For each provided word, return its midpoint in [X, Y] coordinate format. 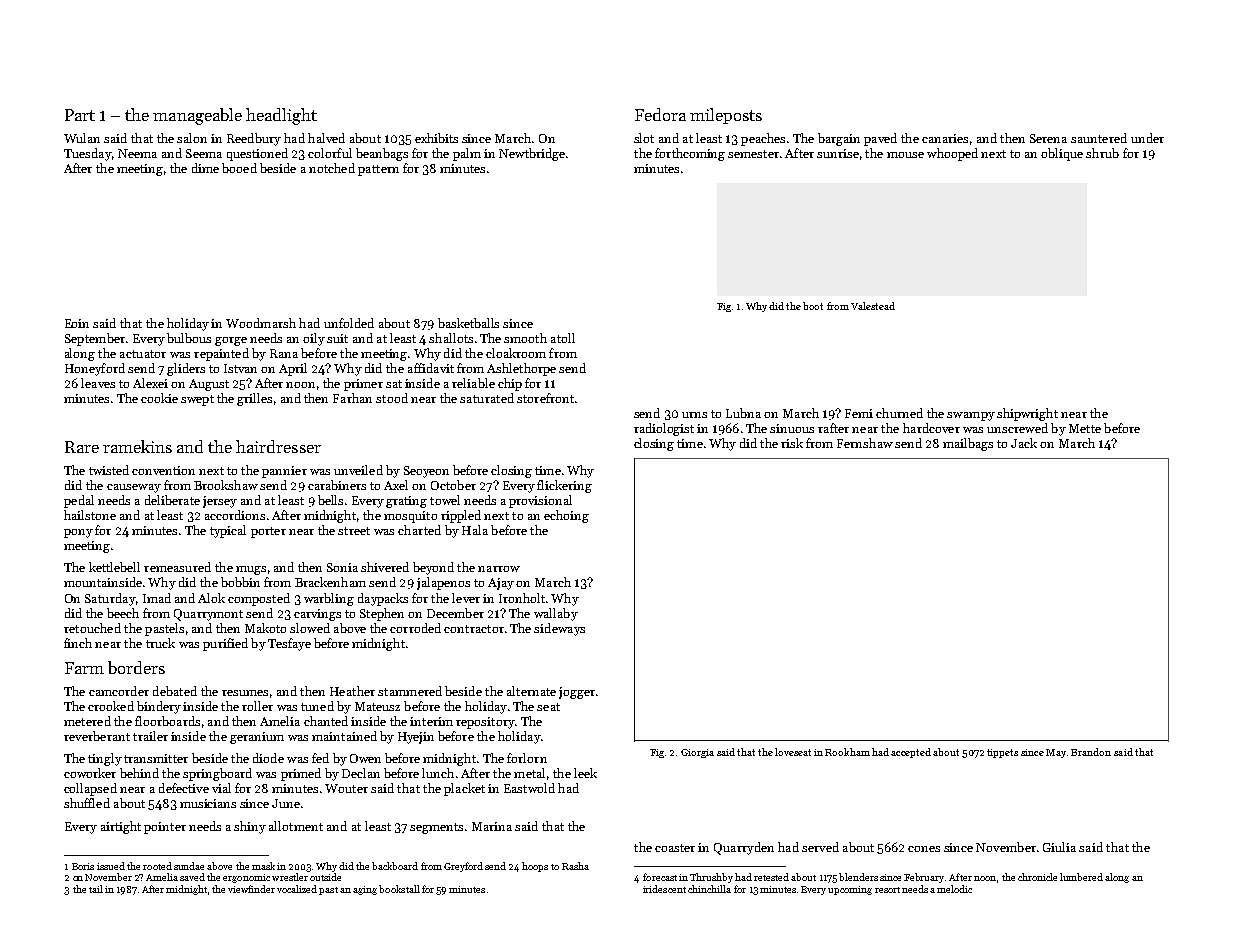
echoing [566, 516]
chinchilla [709, 889]
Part [80, 115]
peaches [763, 139]
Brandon [1091, 752]
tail [96, 889]
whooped [952, 154]
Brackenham [330, 582]
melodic [954, 889]
